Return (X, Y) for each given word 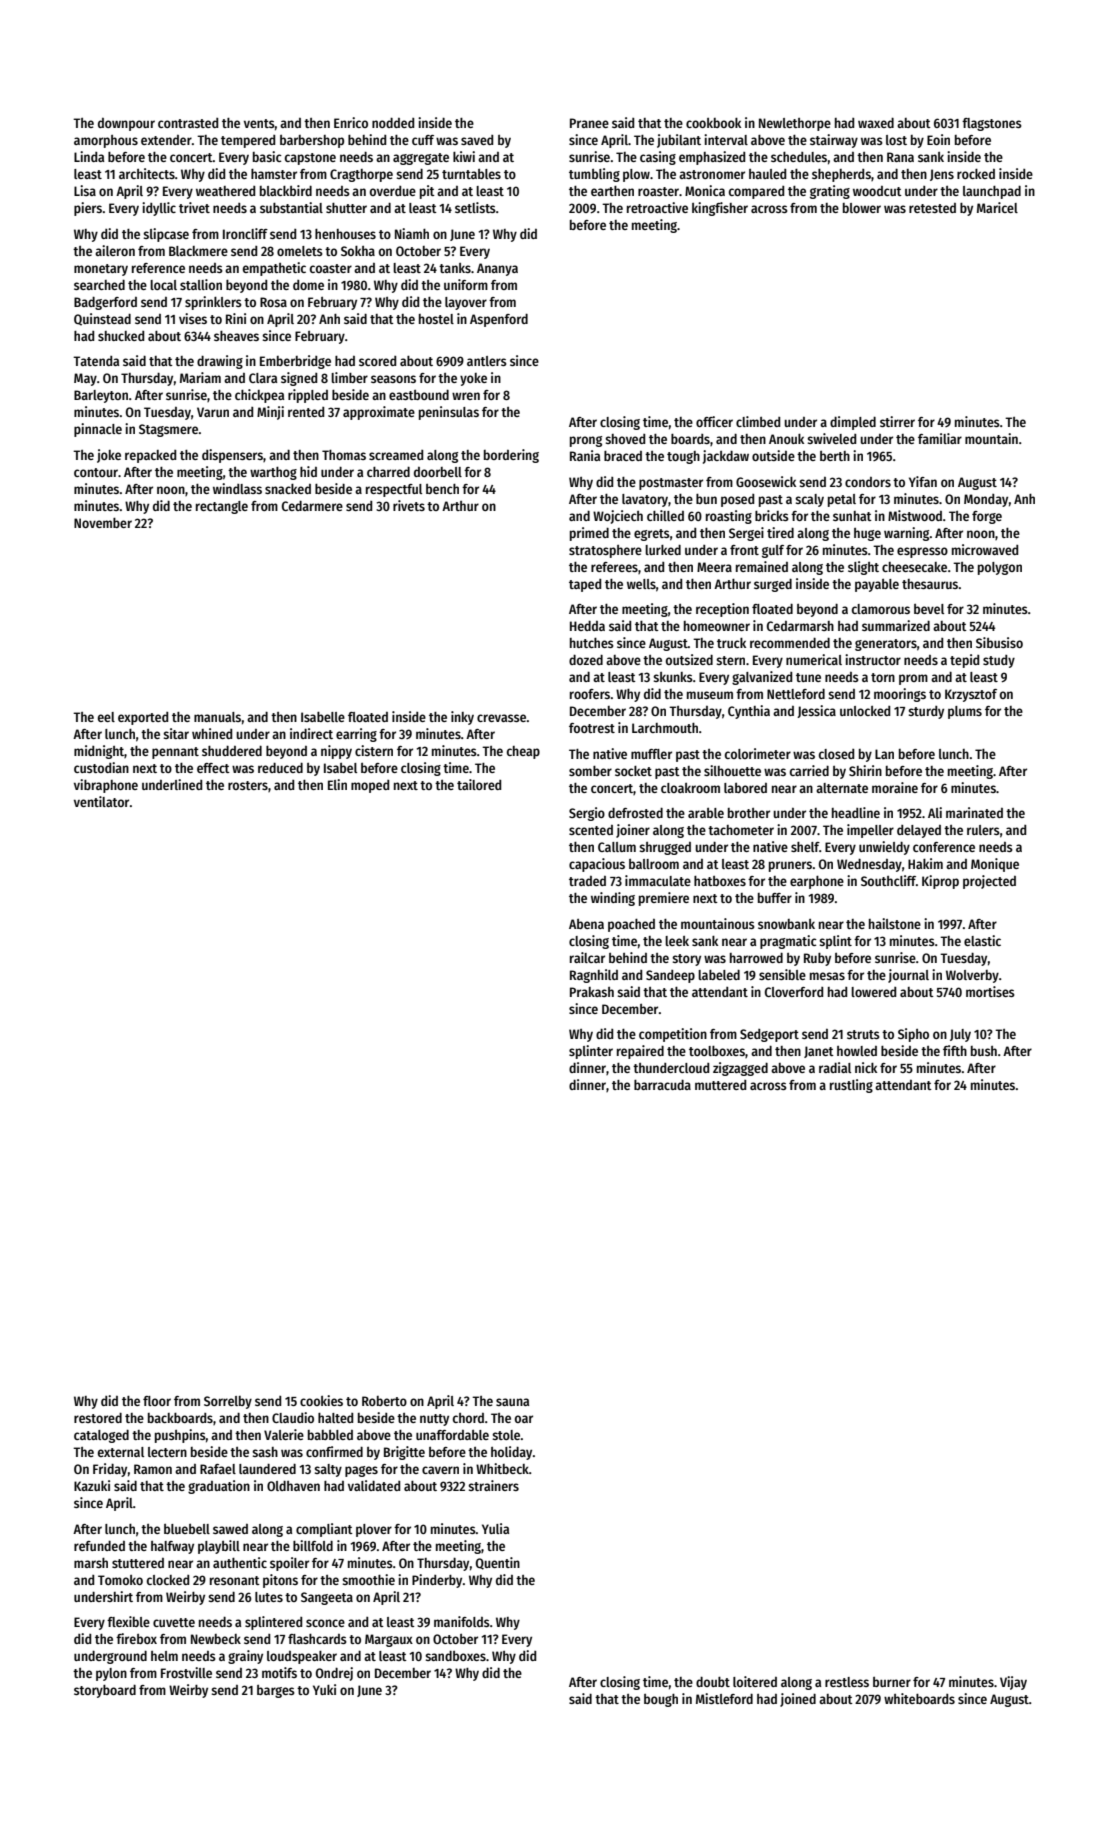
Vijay (1013, 1683)
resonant (235, 1580)
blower (862, 208)
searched (99, 285)
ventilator (101, 801)
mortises (990, 991)
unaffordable (452, 1435)
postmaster (671, 484)
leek (677, 941)
